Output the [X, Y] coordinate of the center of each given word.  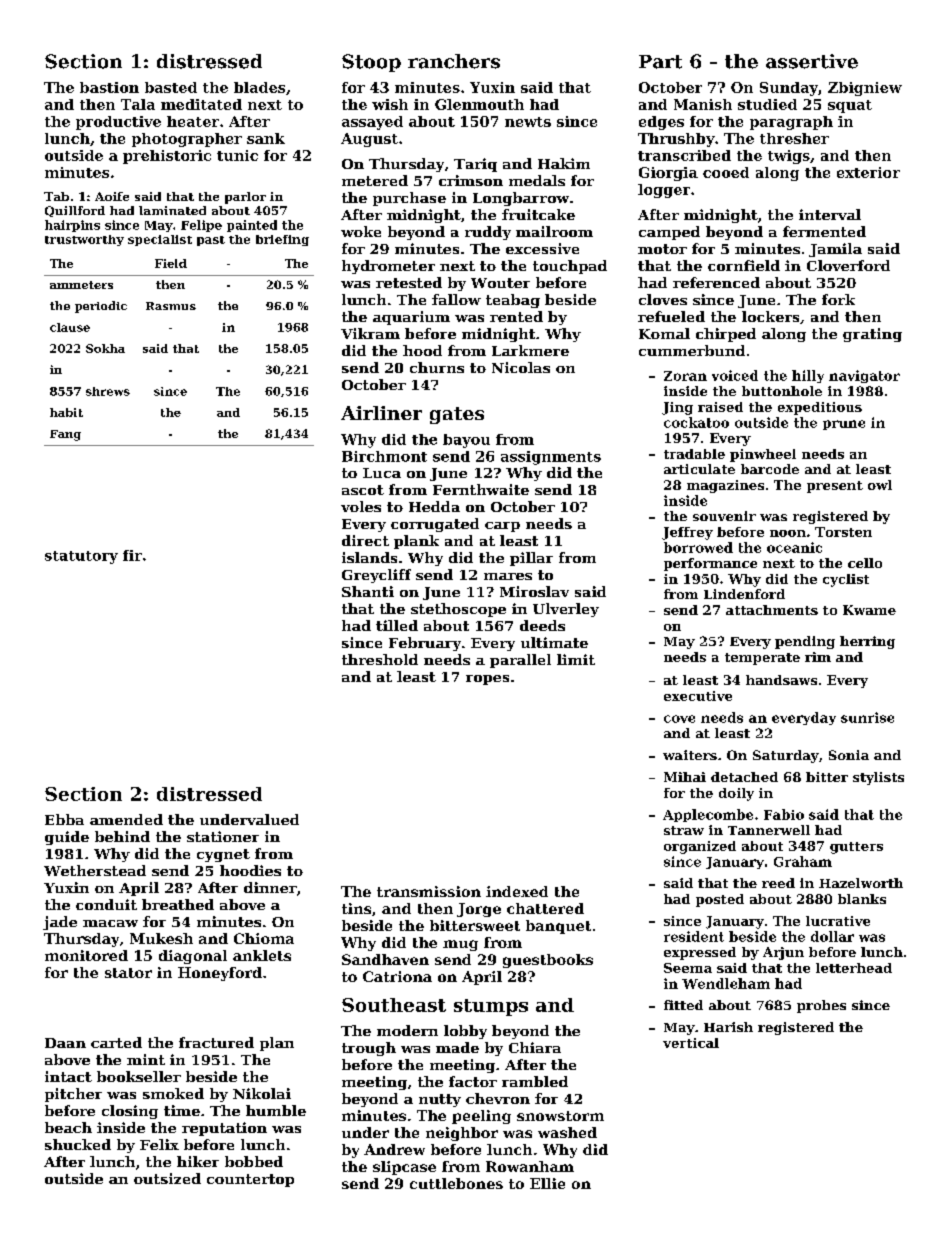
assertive [812, 61]
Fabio [784, 814]
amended [126, 819]
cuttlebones [456, 1183]
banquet [558, 927]
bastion [109, 87]
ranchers [454, 61]
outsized [167, 1178]
